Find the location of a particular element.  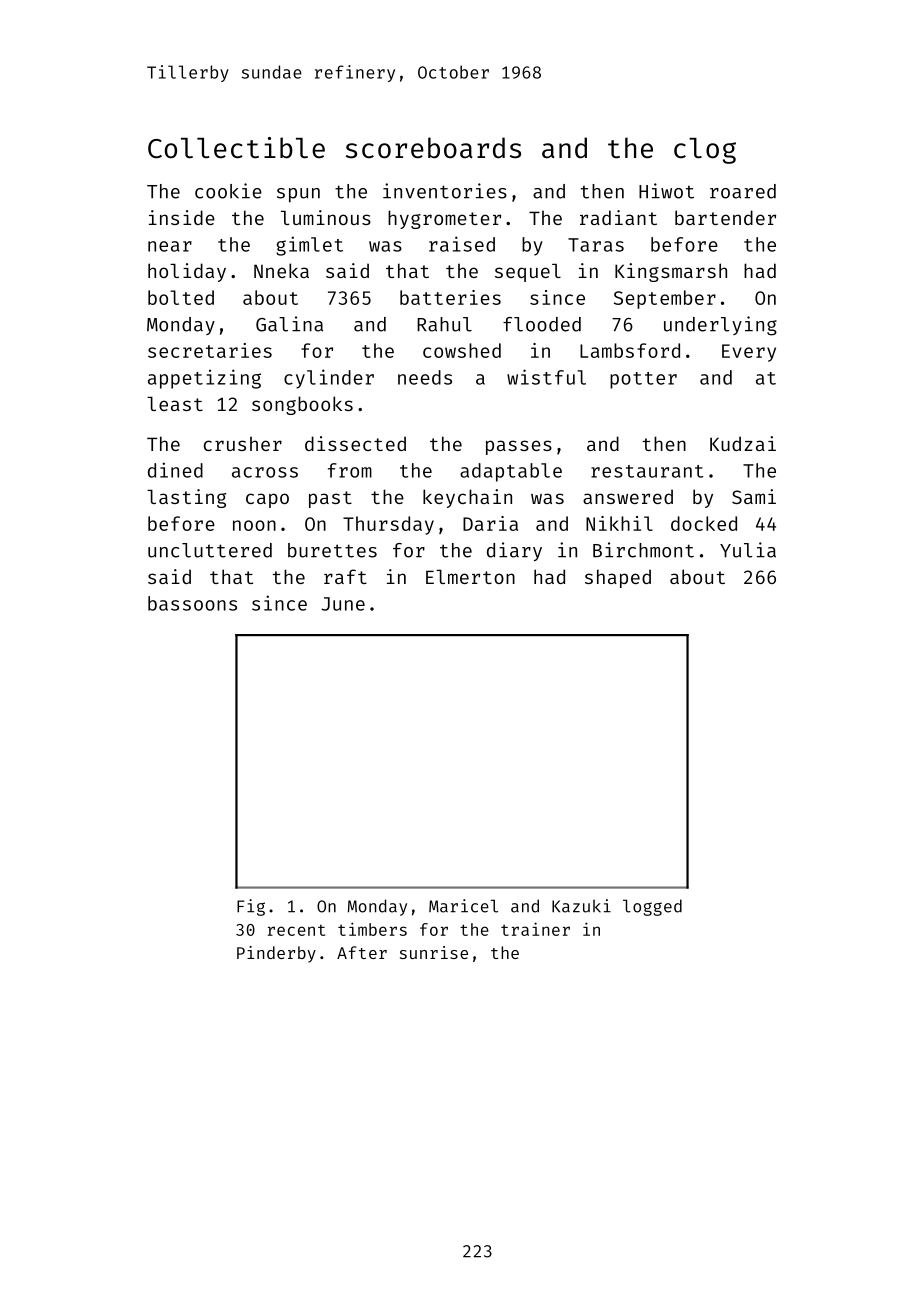

cylinder is located at coordinates (329, 379).
